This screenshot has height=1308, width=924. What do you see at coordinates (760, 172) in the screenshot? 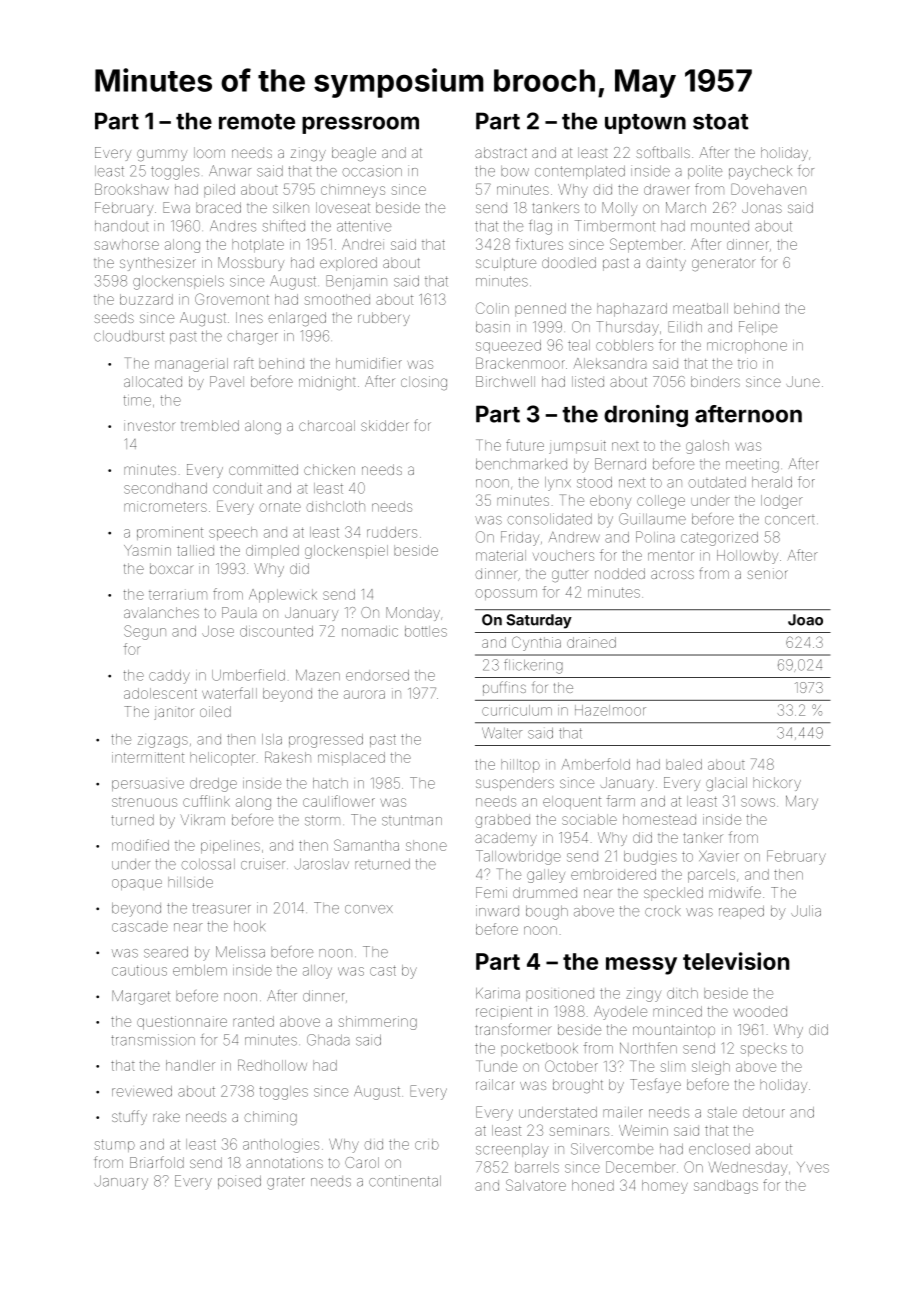
I see `paycheck` at bounding box center [760, 172].
